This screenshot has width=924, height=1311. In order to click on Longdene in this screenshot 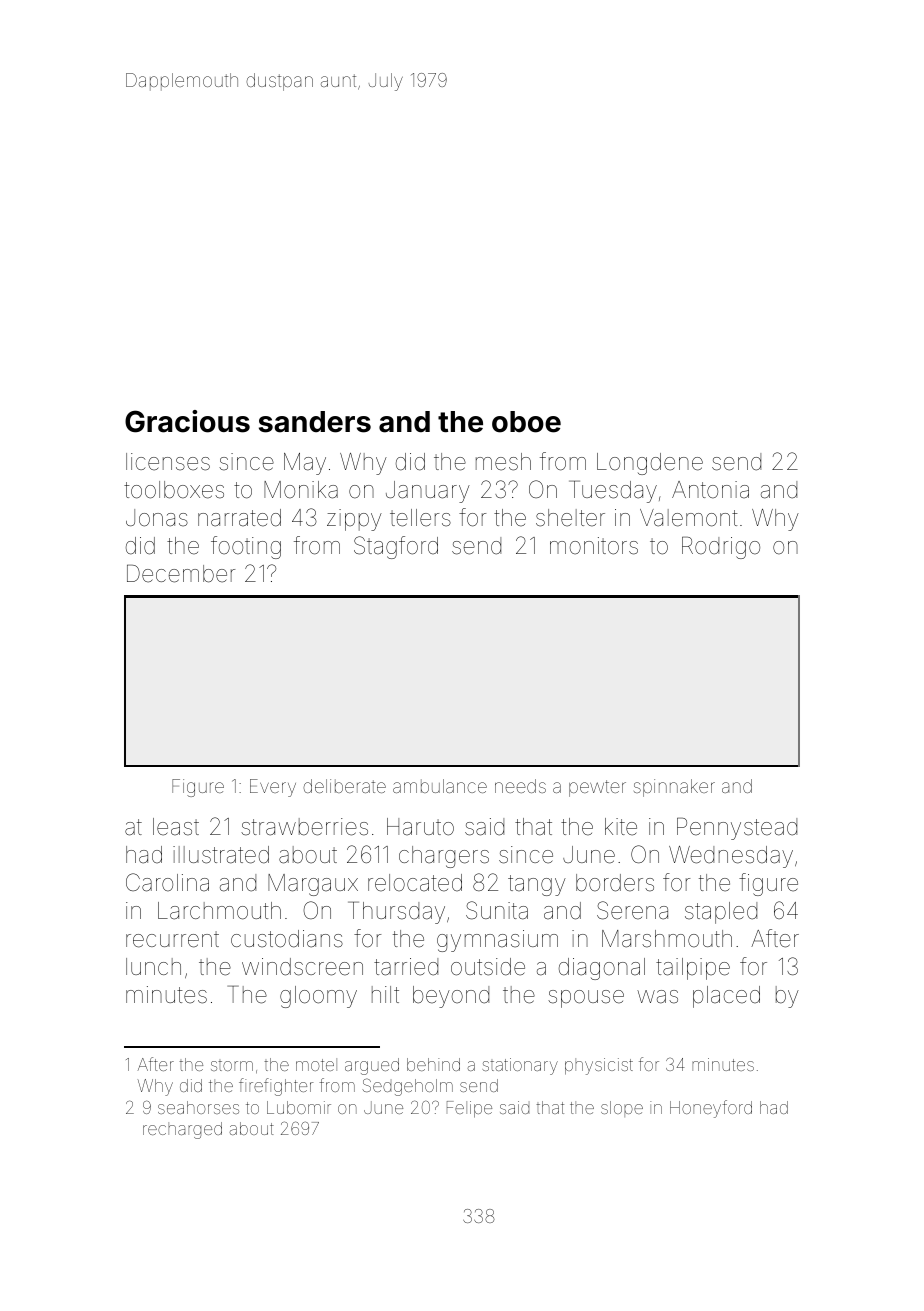, I will do `click(650, 464)`.
